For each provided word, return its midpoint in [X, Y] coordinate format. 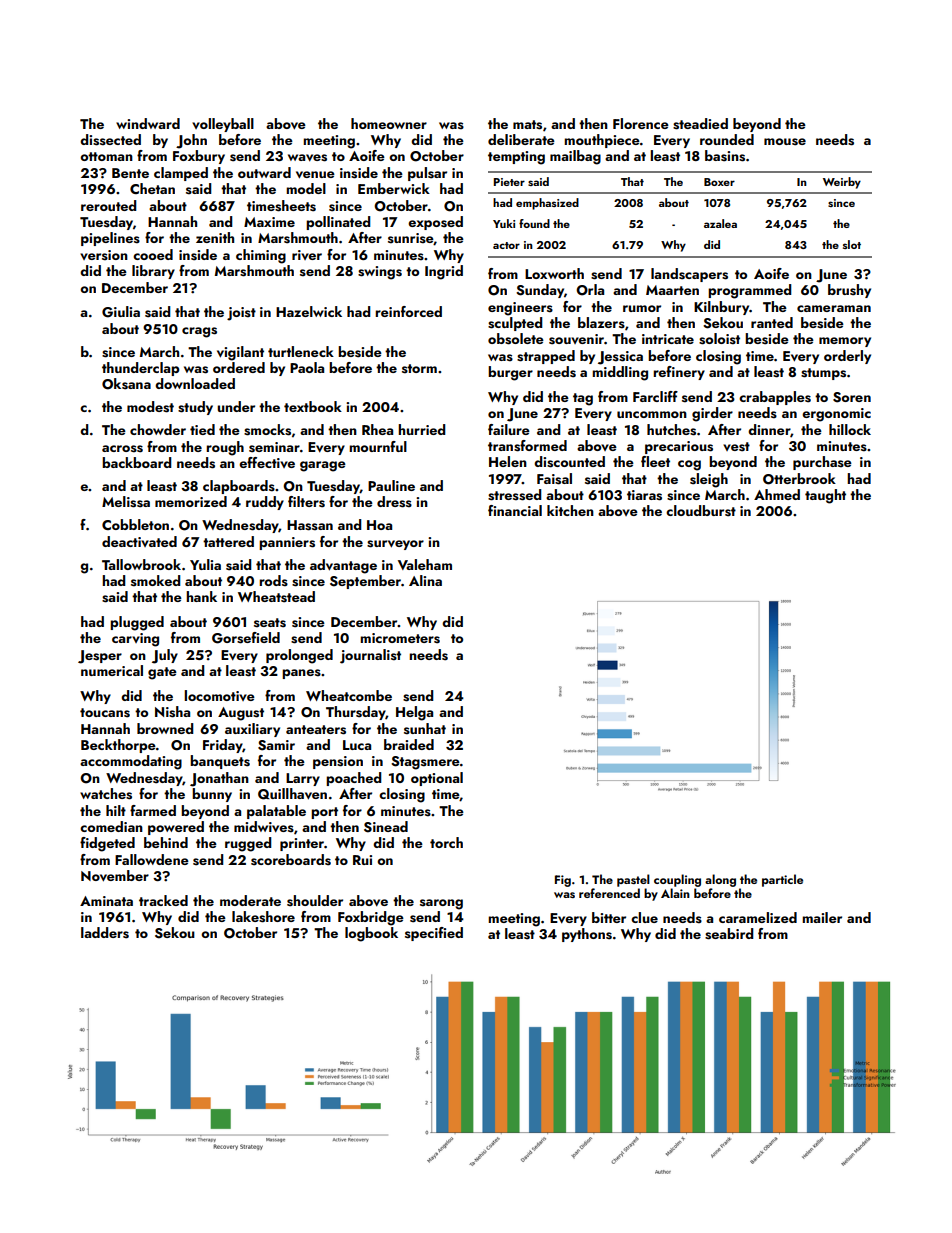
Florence [641, 123]
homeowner [389, 123]
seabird [729, 934]
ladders [105, 933]
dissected [110, 140]
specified [434, 934]
